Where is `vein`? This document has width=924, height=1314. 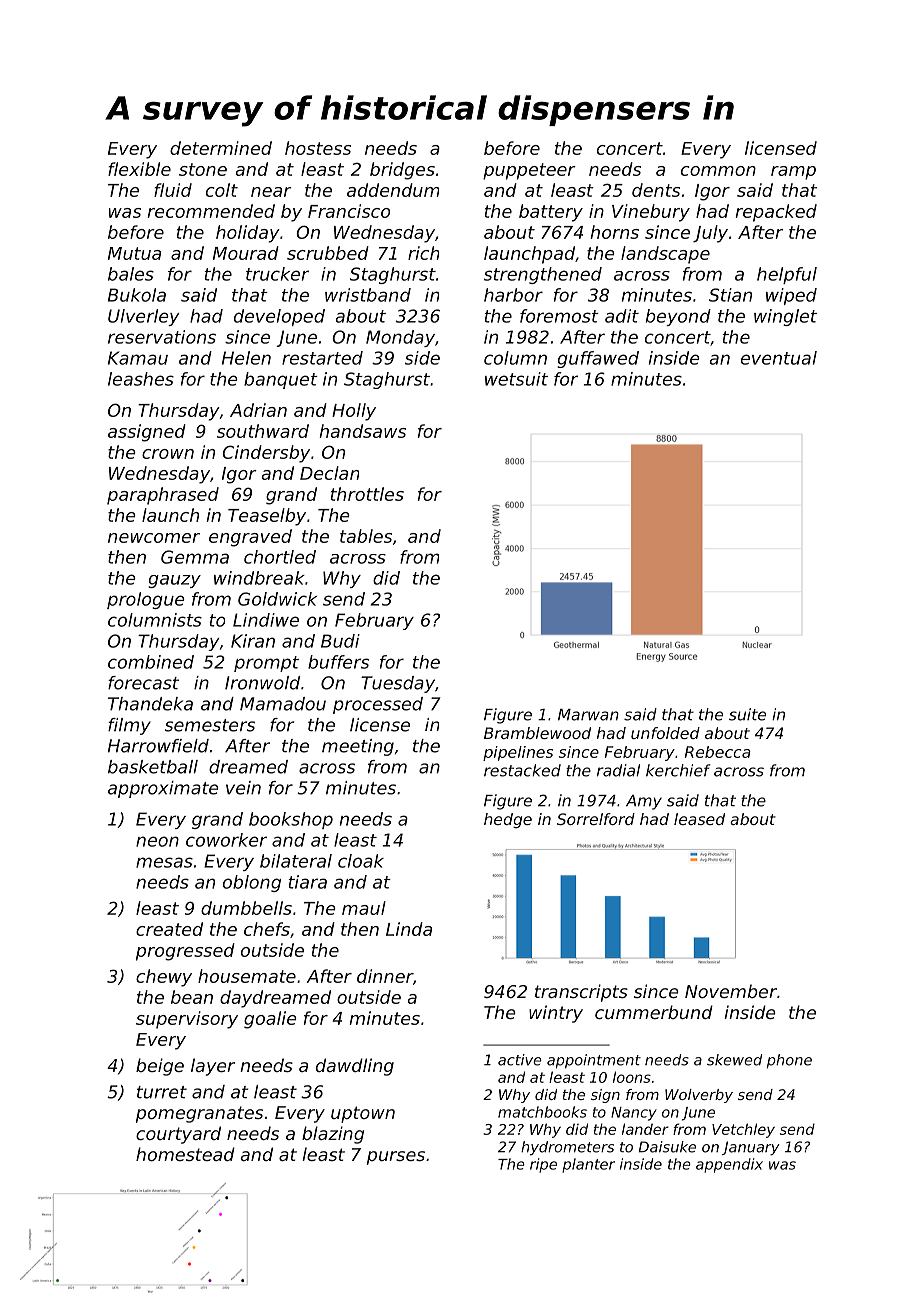
vein is located at coordinates (243, 788).
